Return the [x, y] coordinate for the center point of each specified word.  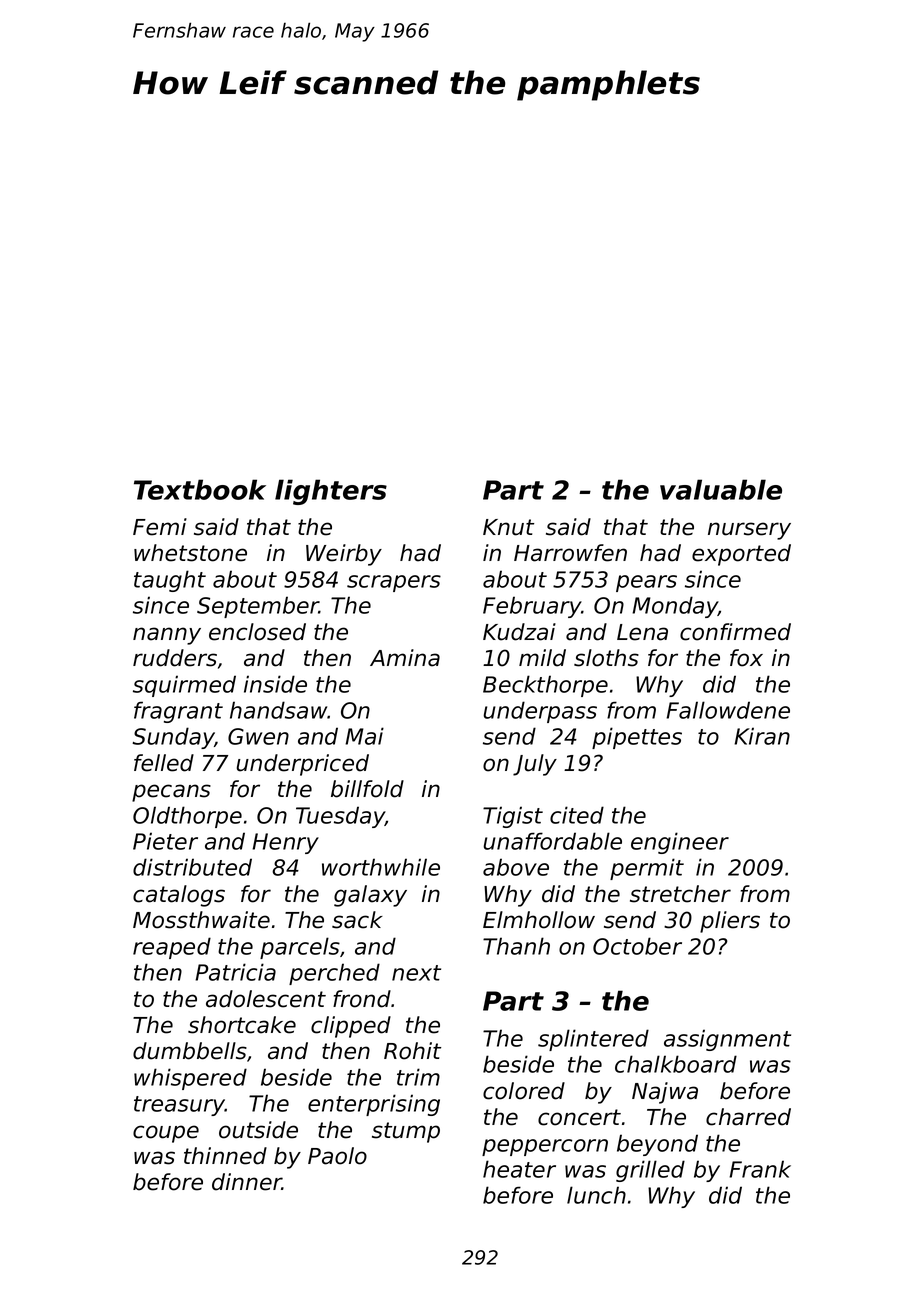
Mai [364, 736]
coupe [166, 1134]
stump [406, 1132]
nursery [749, 531]
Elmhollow [539, 920]
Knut [508, 527]
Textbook [200, 489]
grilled [650, 1171]
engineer [680, 843]
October [637, 946]
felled [164, 763]
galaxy [370, 896]
